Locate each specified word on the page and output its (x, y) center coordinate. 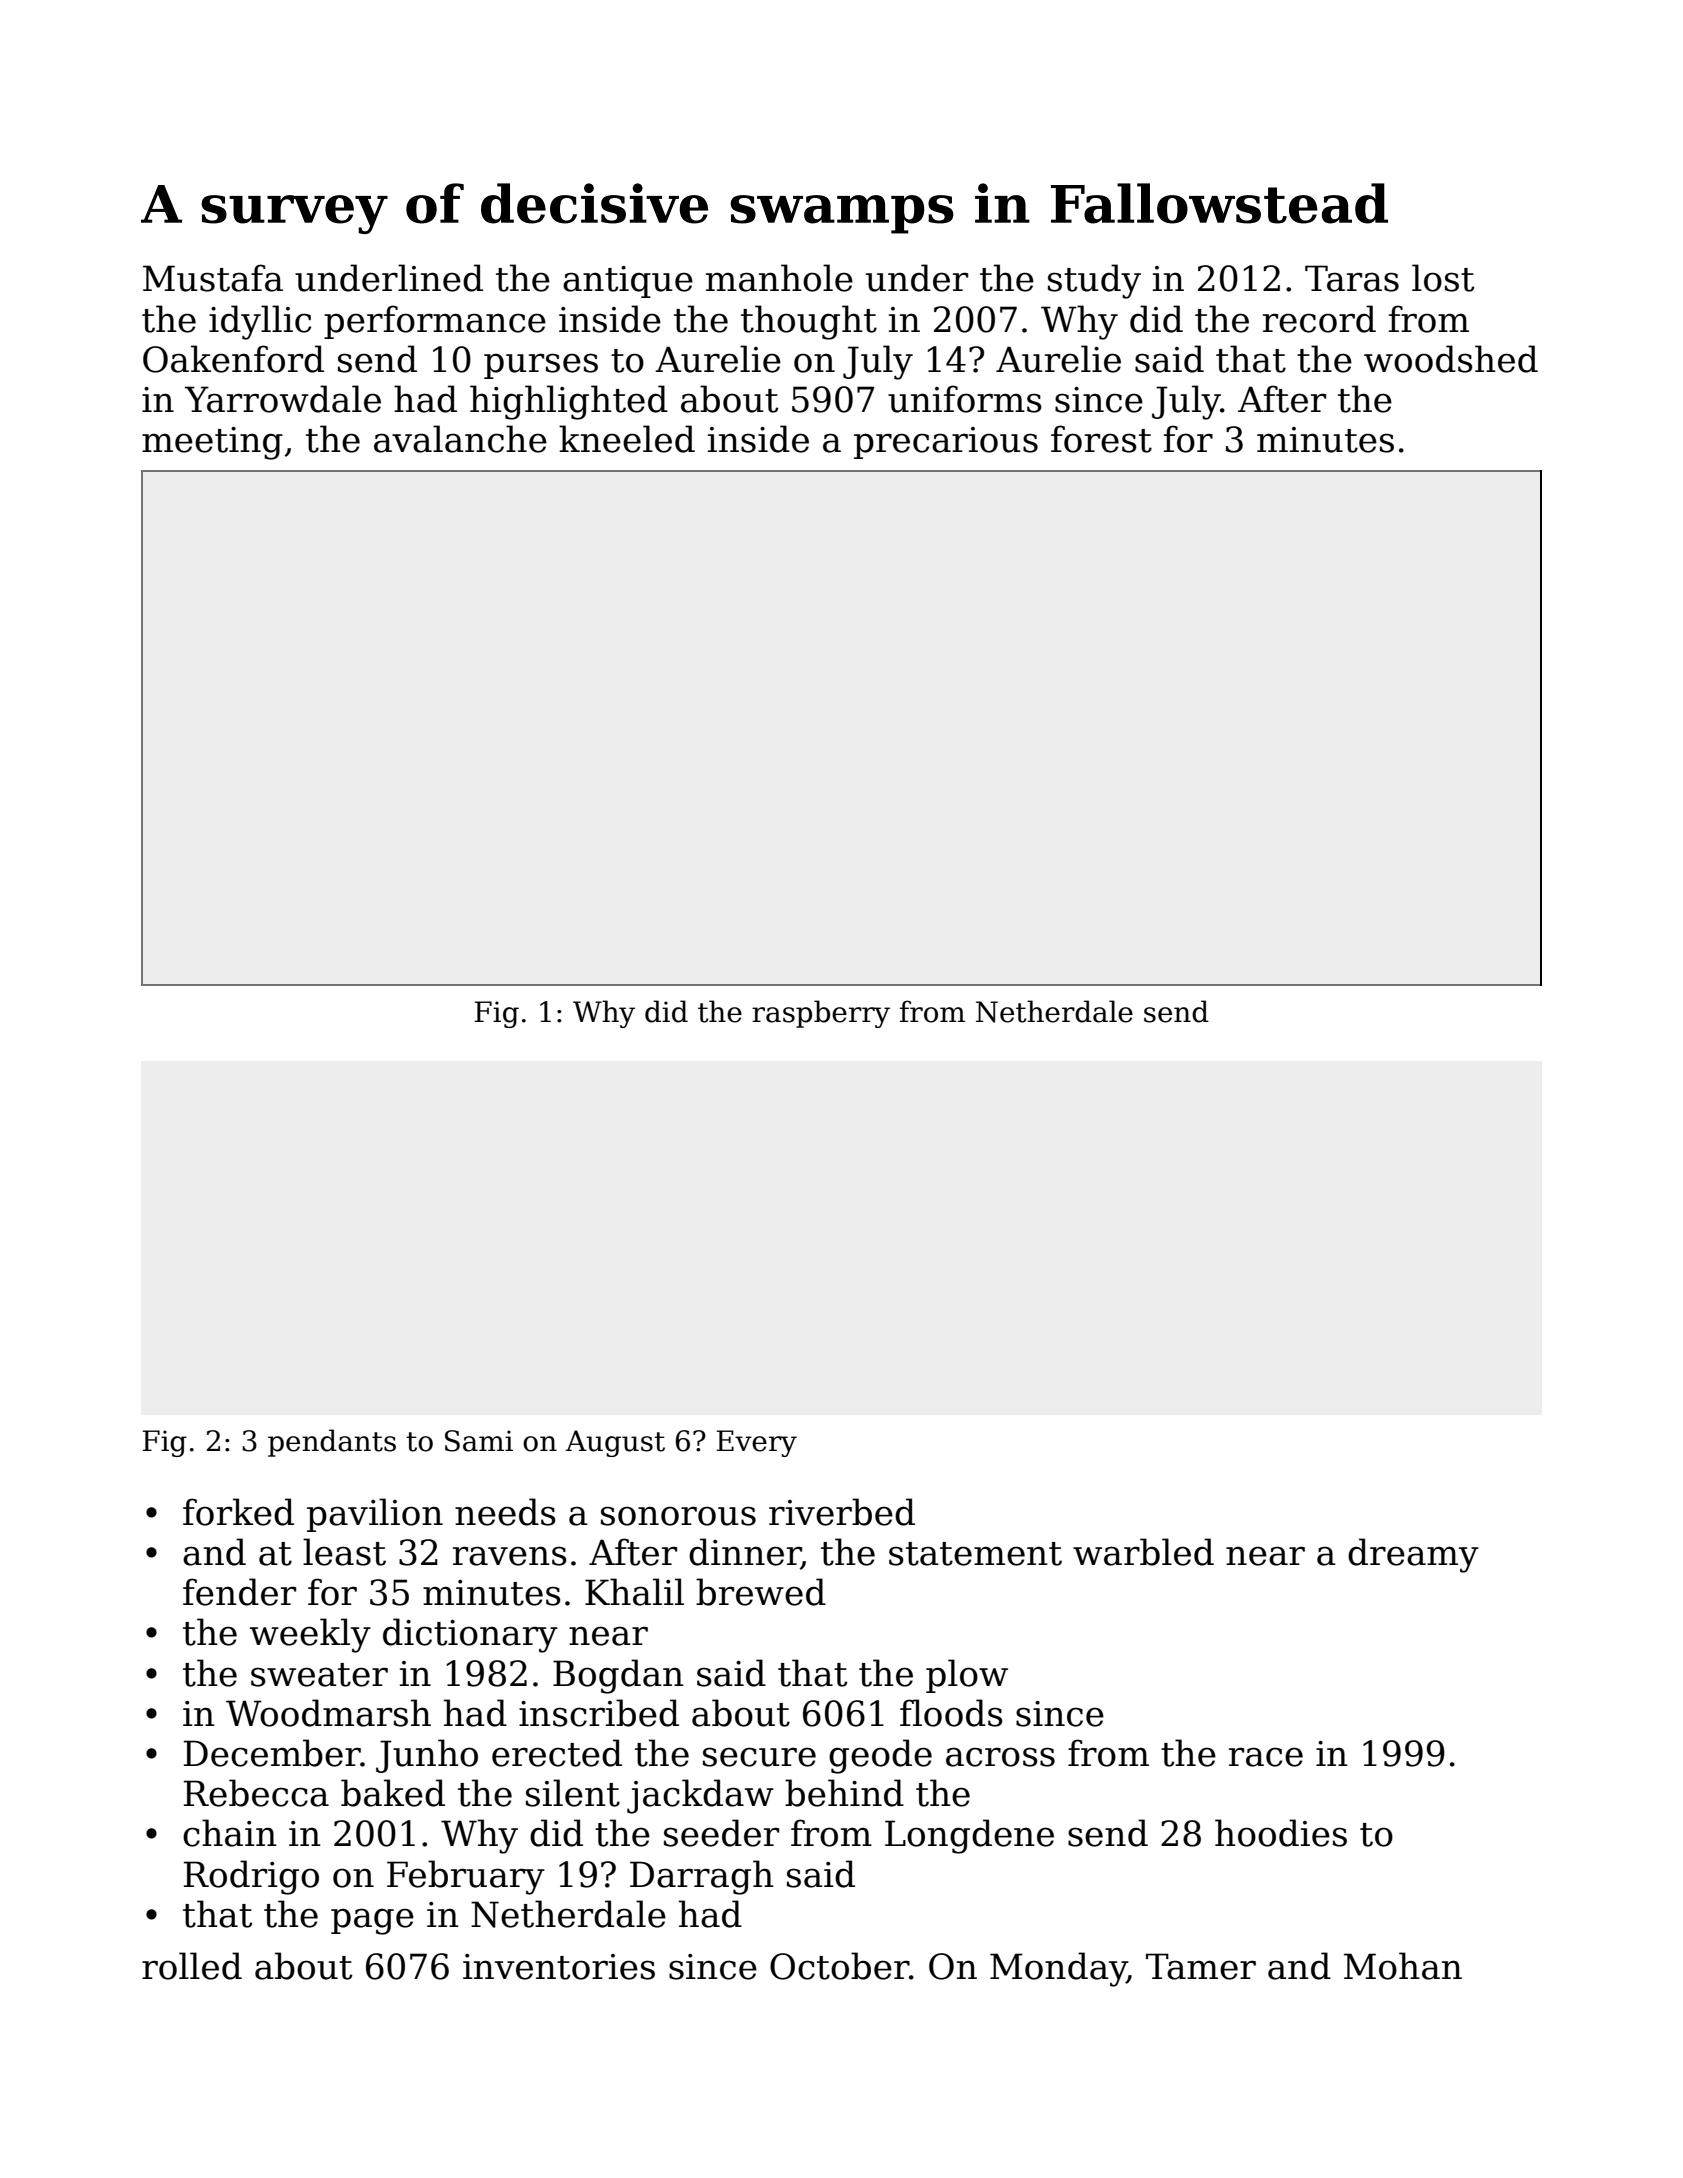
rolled (192, 1966)
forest (1101, 439)
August (615, 1443)
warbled (1143, 1552)
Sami (479, 1441)
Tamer (1201, 1966)
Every (757, 1443)
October (839, 1966)
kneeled (627, 439)
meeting (212, 443)
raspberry (821, 1014)
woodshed (1451, 359)
